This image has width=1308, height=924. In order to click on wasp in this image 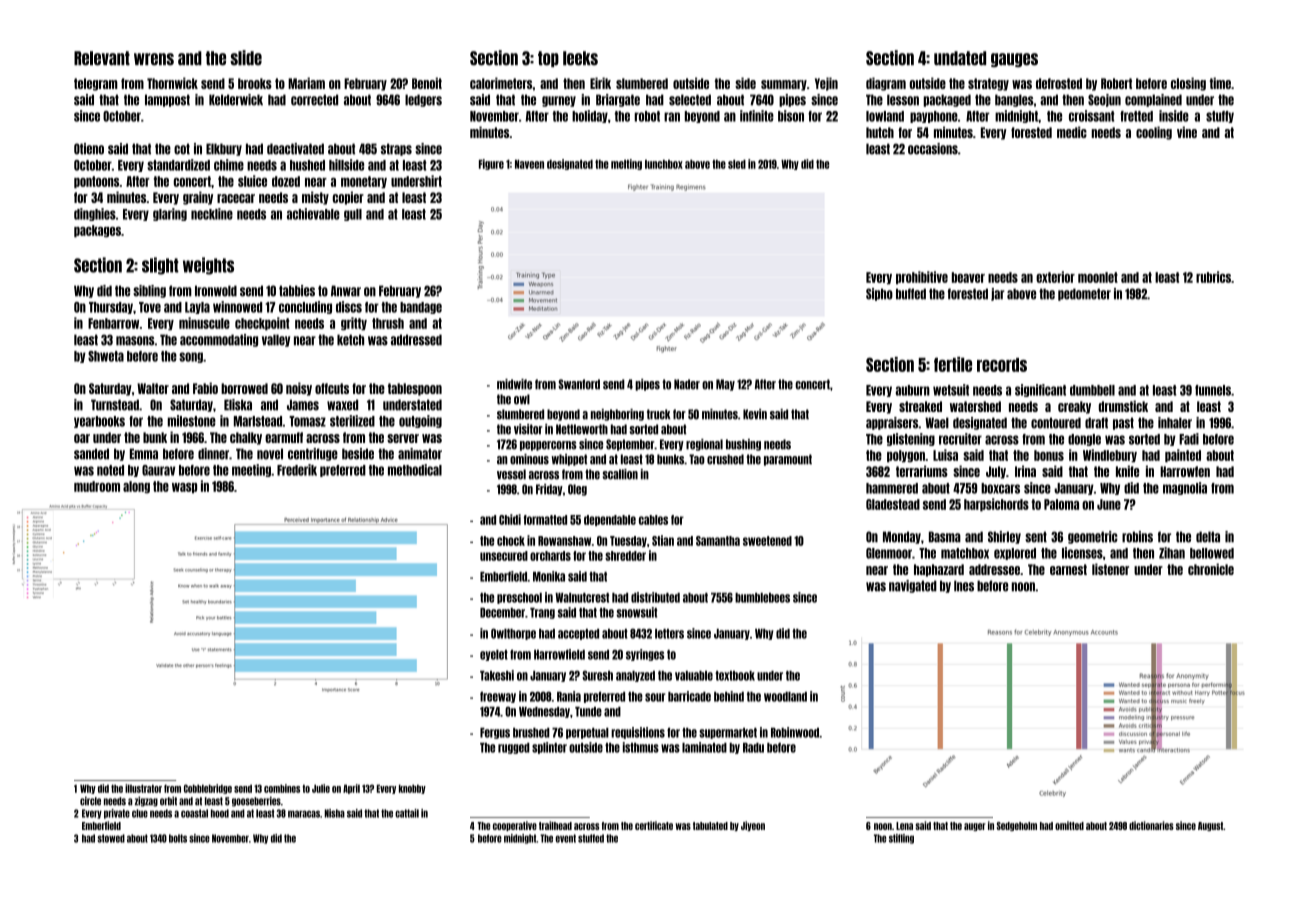, I will do `click(184, 488)`.
